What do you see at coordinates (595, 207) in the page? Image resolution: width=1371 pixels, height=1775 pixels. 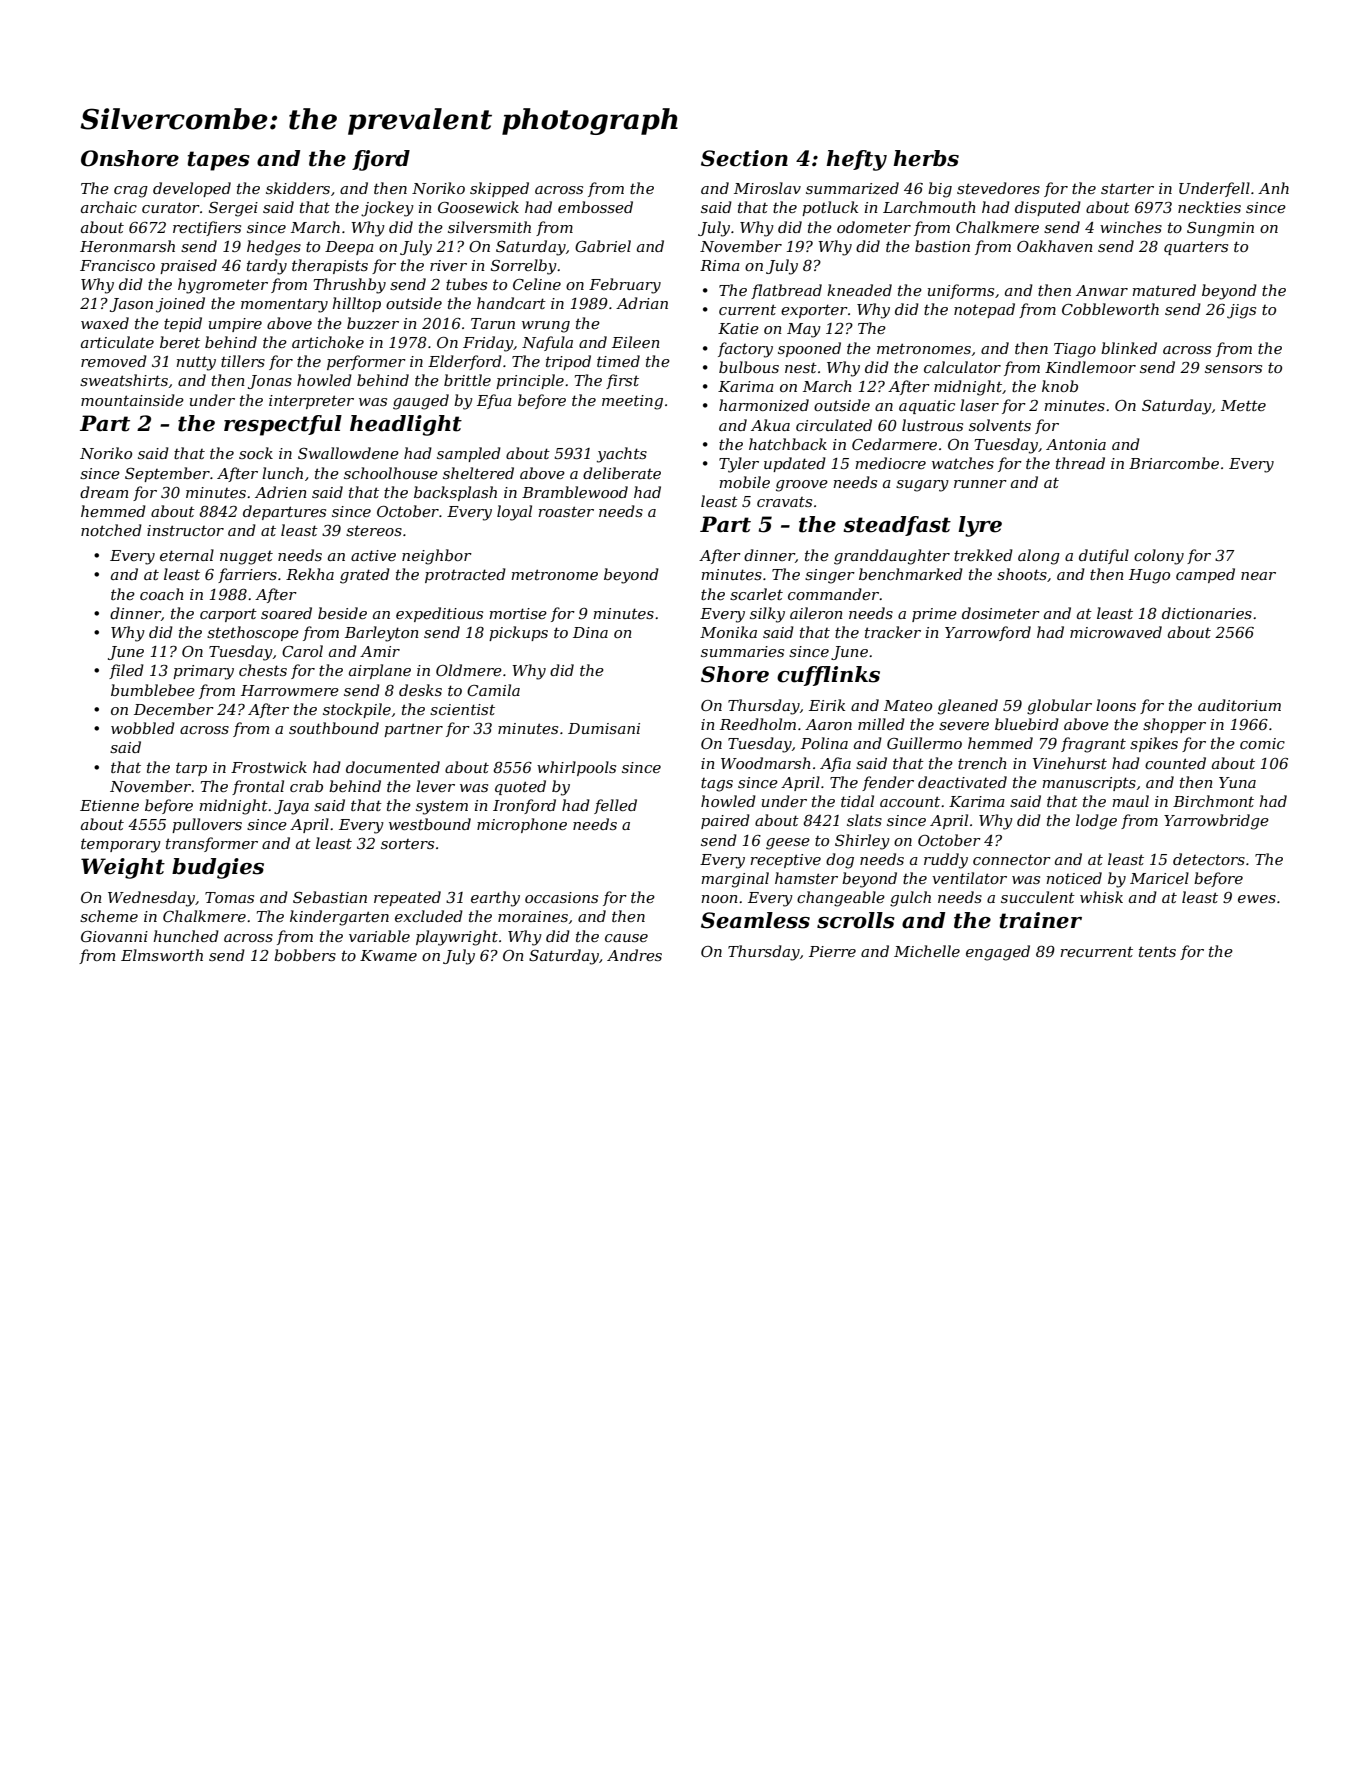 I see `embossed` at bounding box center [595, 207].
